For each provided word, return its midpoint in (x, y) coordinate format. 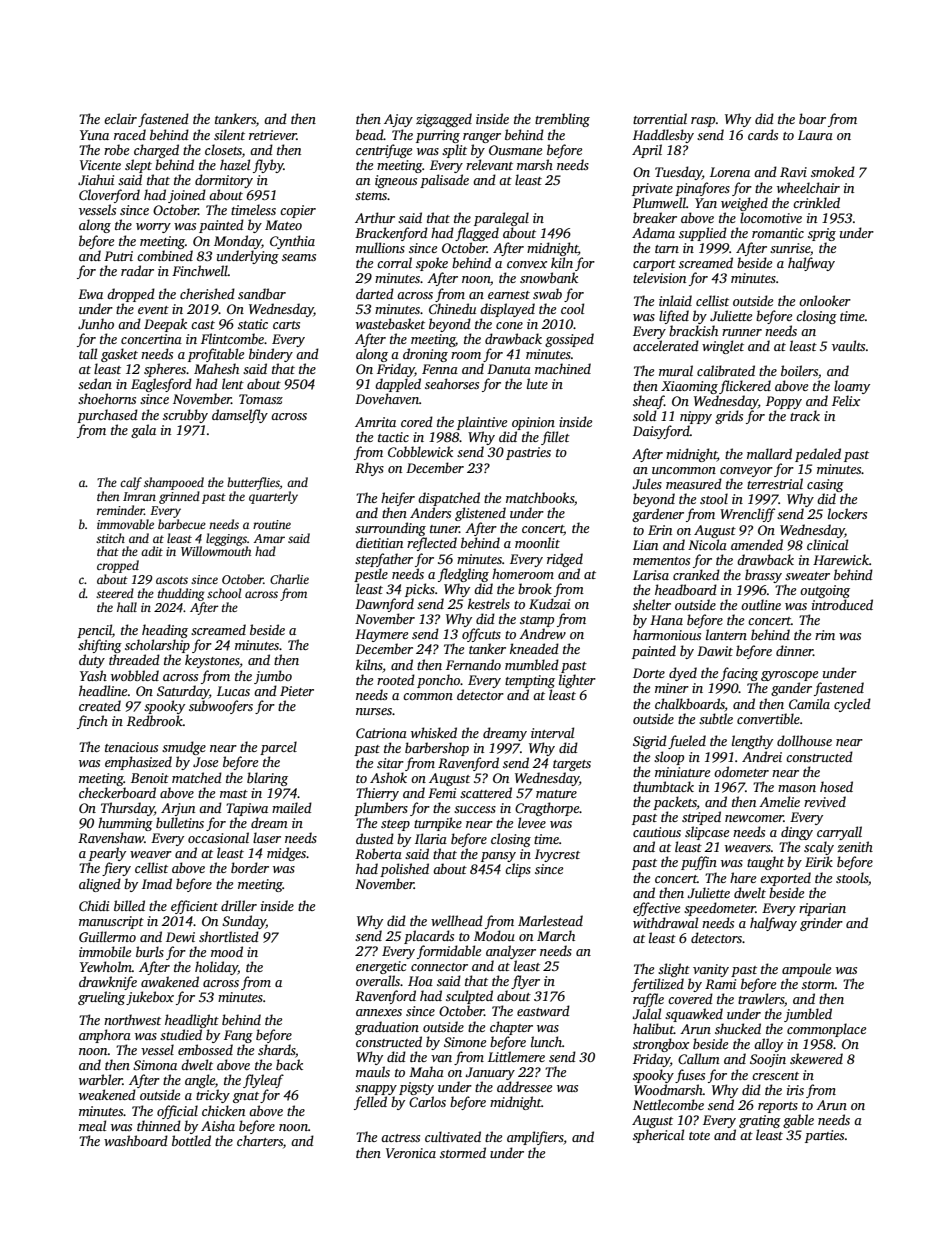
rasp (703, 122)
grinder (821, 924)
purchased (107, 416)
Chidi (94, 905)
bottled (191, 1140)
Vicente (100, 165)
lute (537, 383)
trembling (562, 120)
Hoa (420, 981)
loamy (852, 387)
